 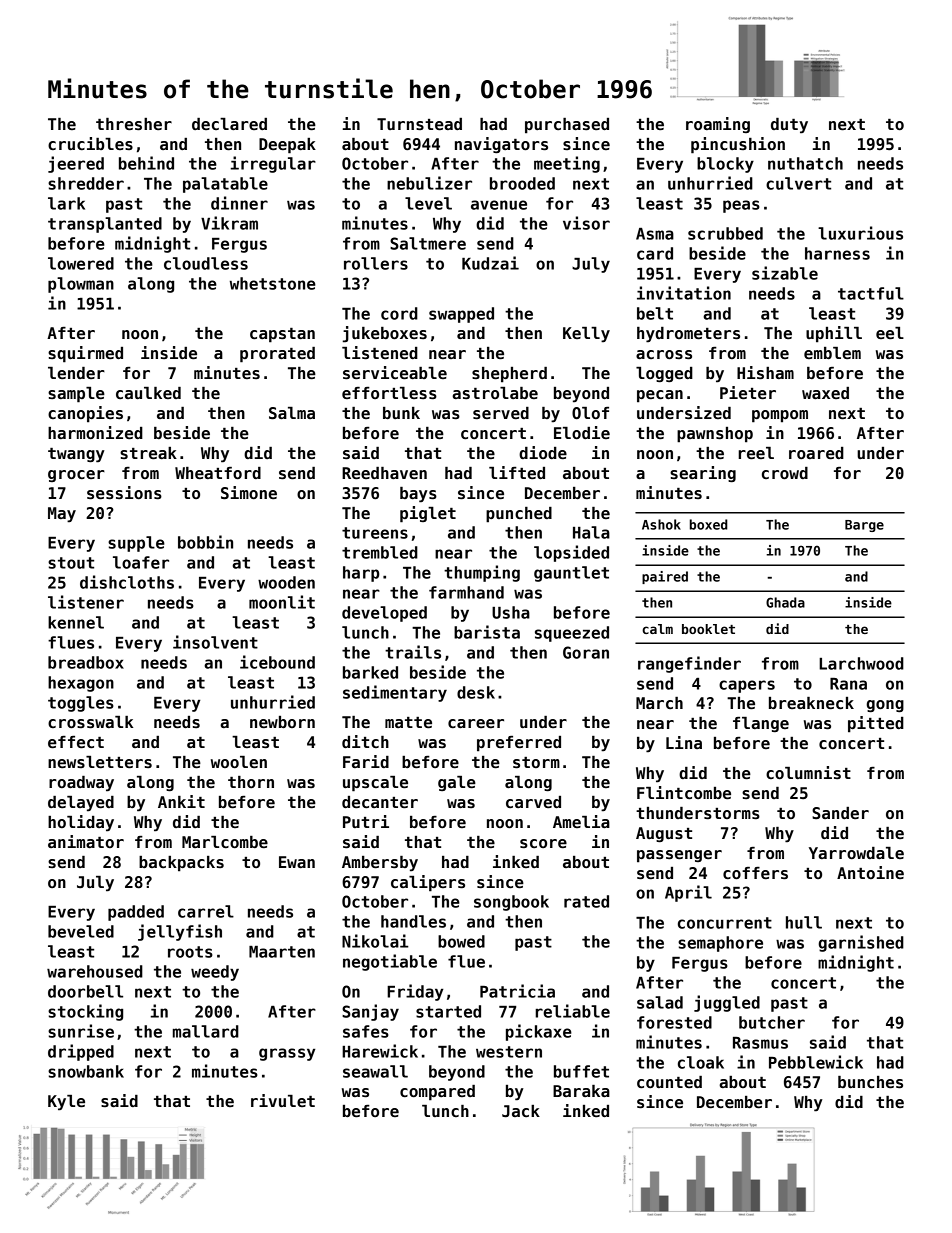 I want to click on roaming, so click(x=718, y=125).
